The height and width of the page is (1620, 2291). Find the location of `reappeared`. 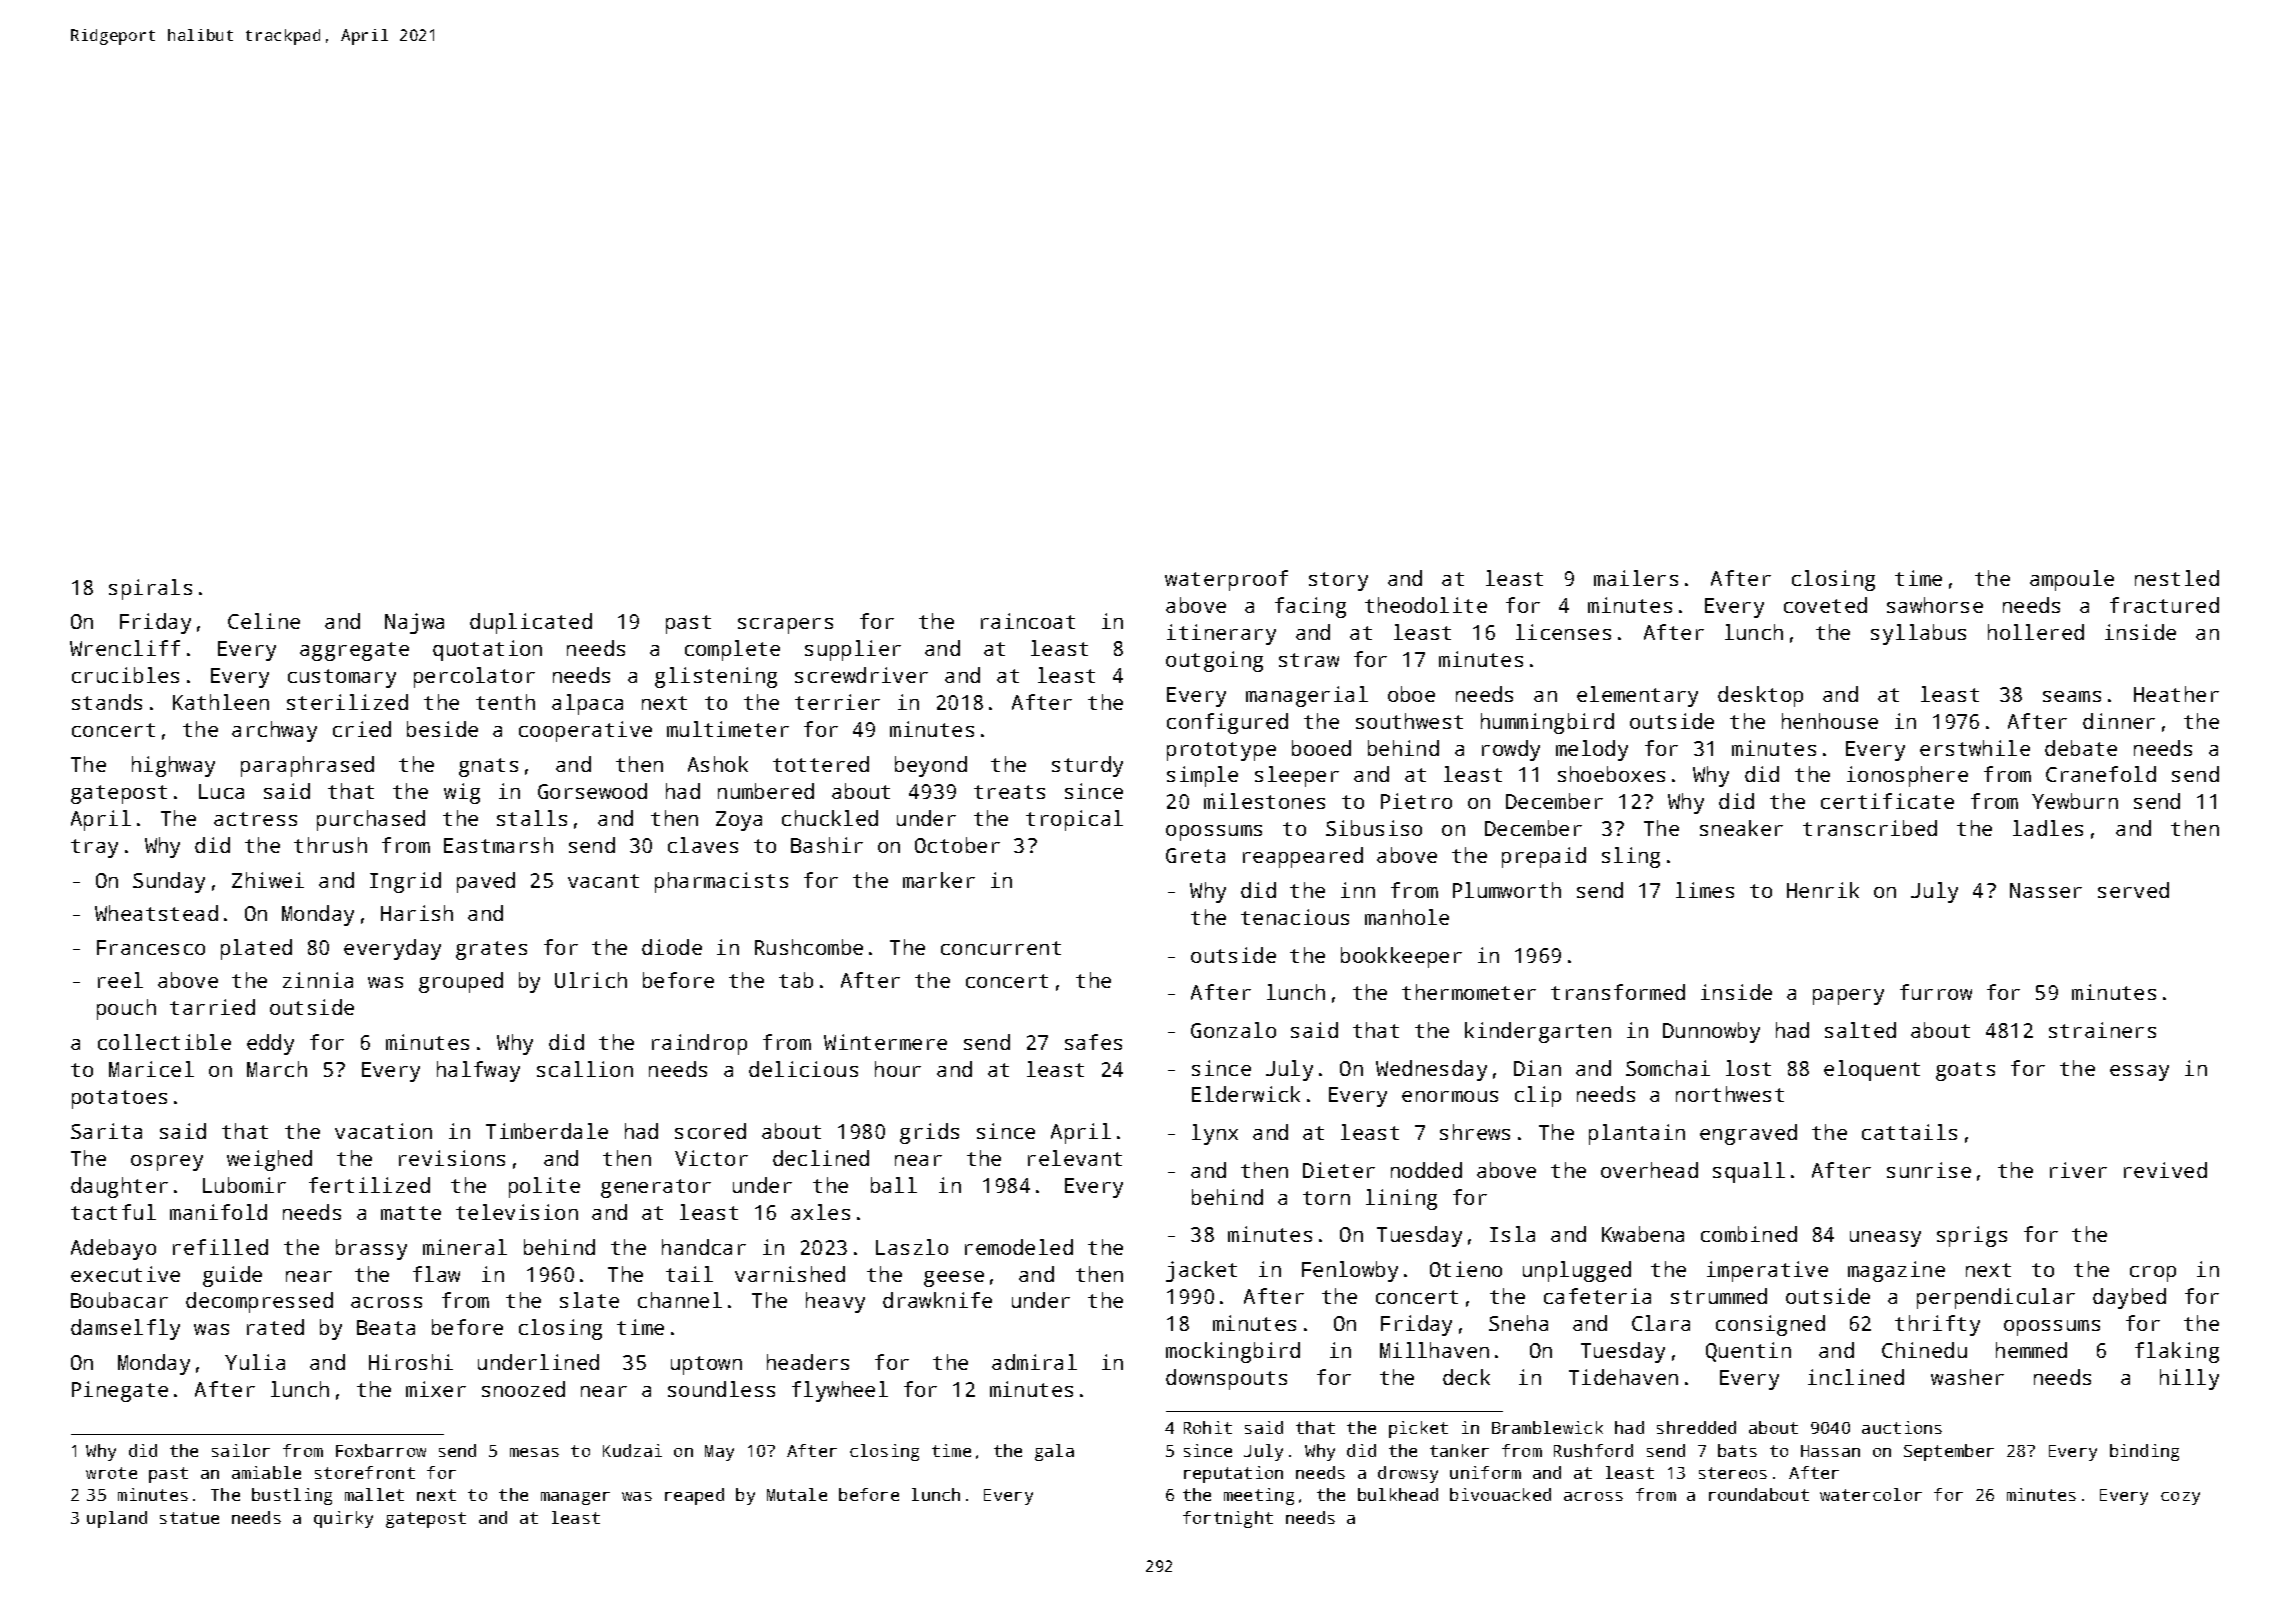

reappeared is located at coordinates (1303, 857).
